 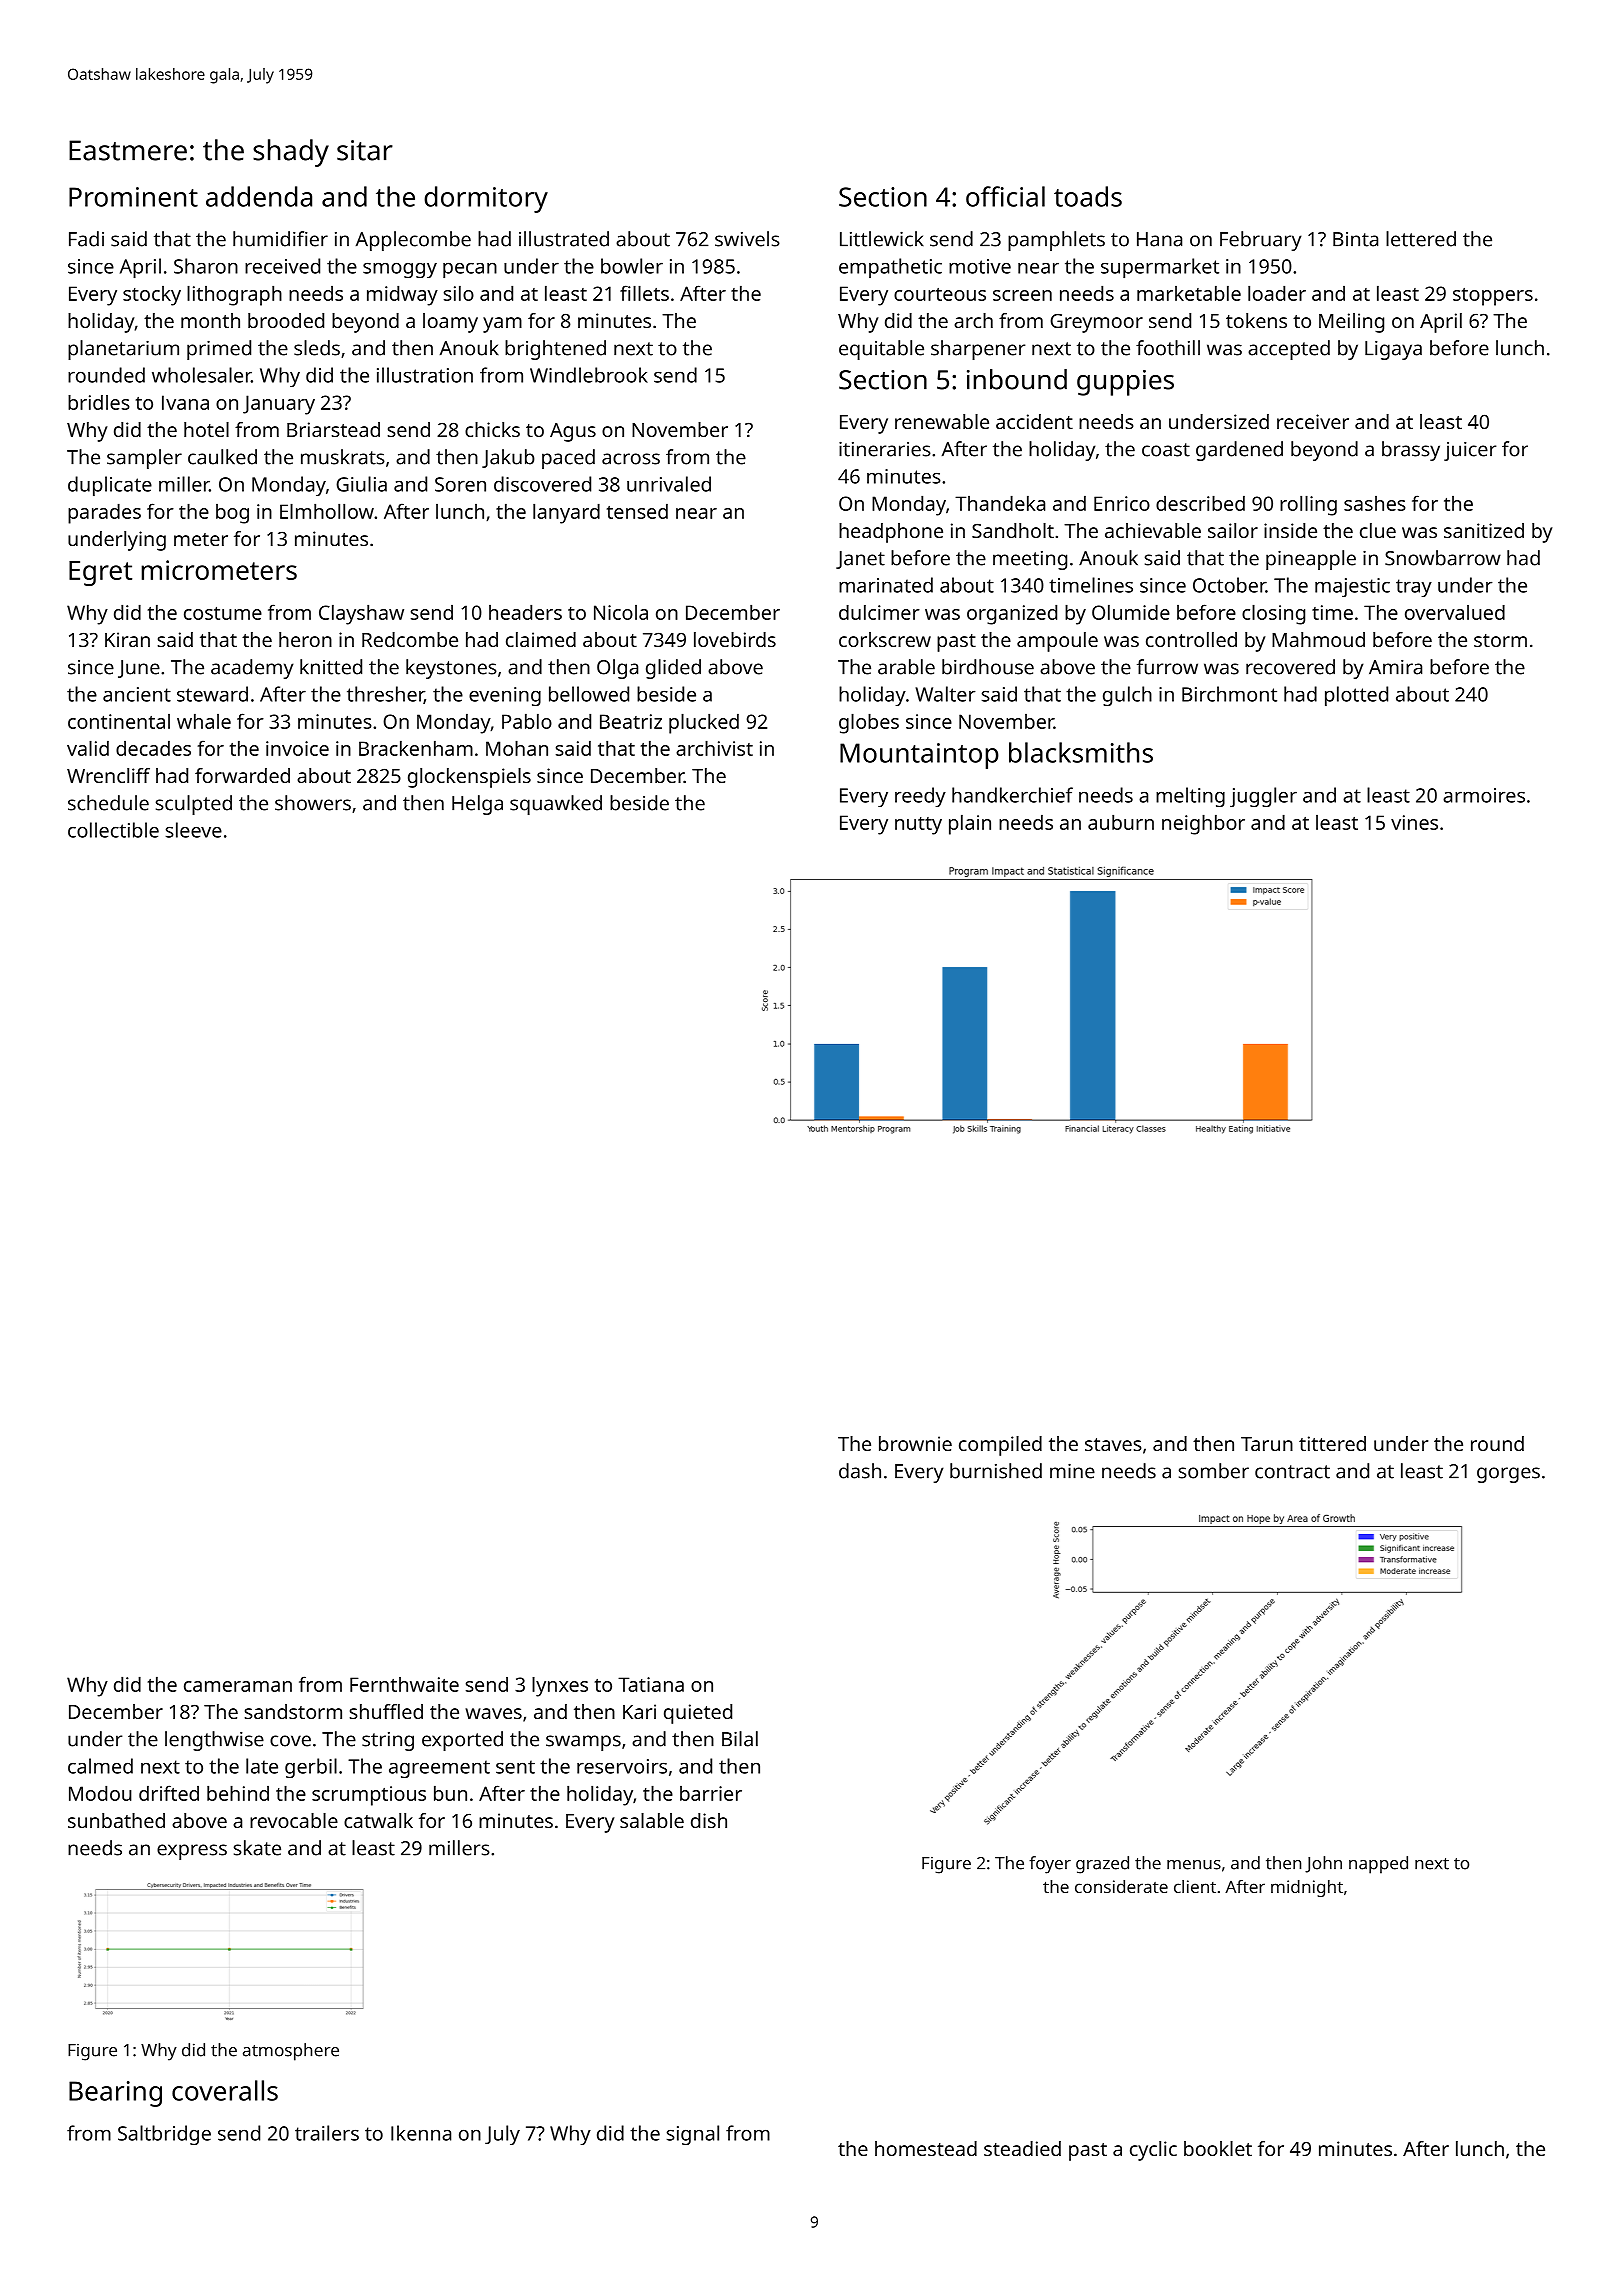 I want to click on gorges, so click(x=1508, y=1475).
